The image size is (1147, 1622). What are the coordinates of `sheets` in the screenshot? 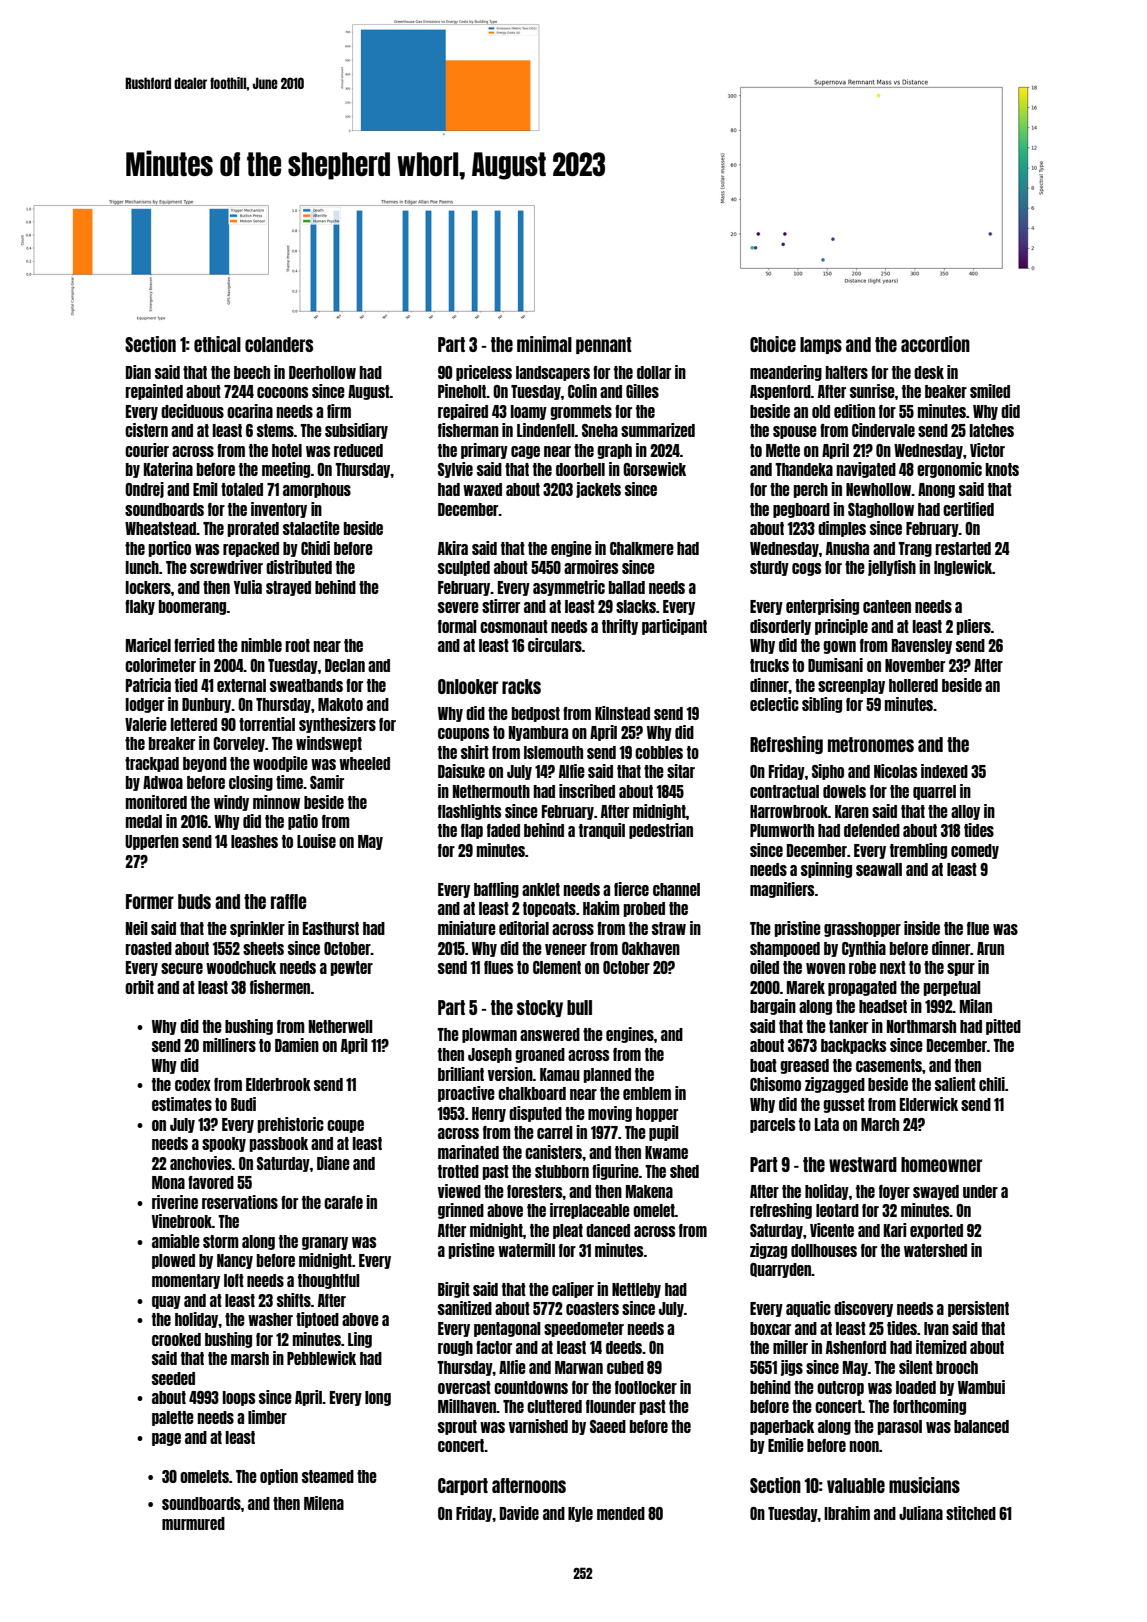 It's located at (263, 948).
